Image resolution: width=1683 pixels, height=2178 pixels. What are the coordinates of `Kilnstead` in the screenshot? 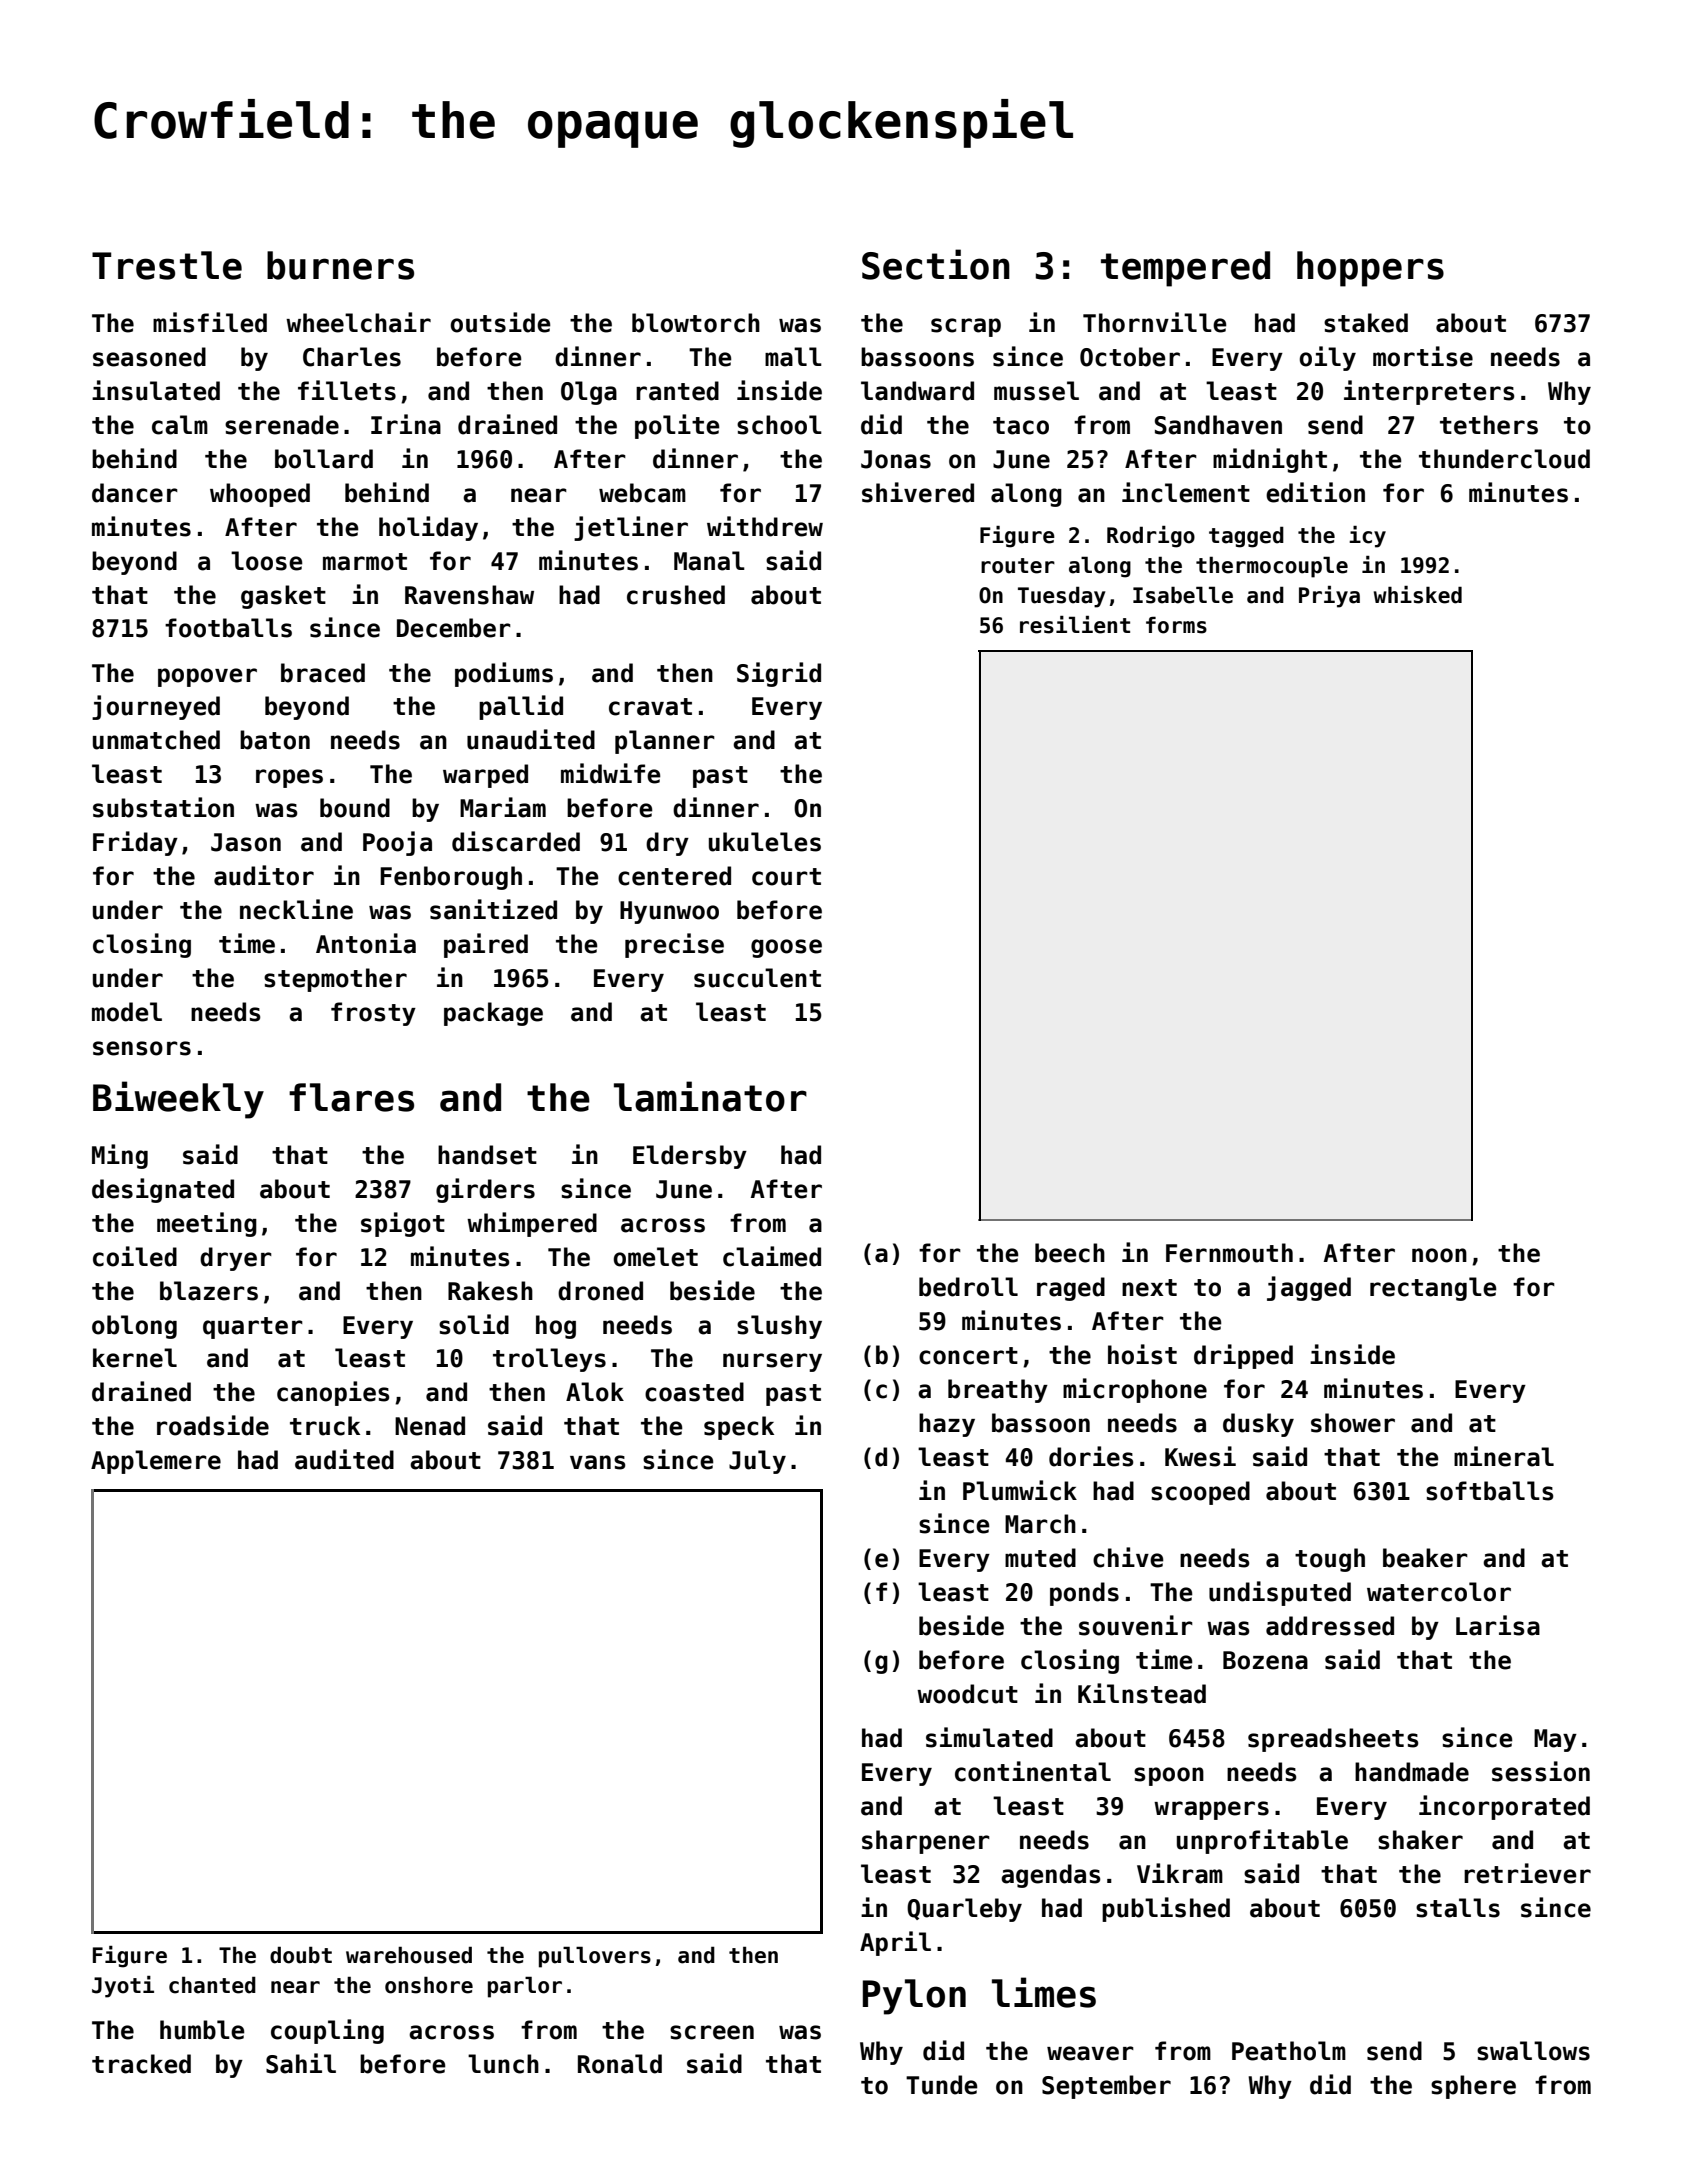 It's located at (1142, 1693).
